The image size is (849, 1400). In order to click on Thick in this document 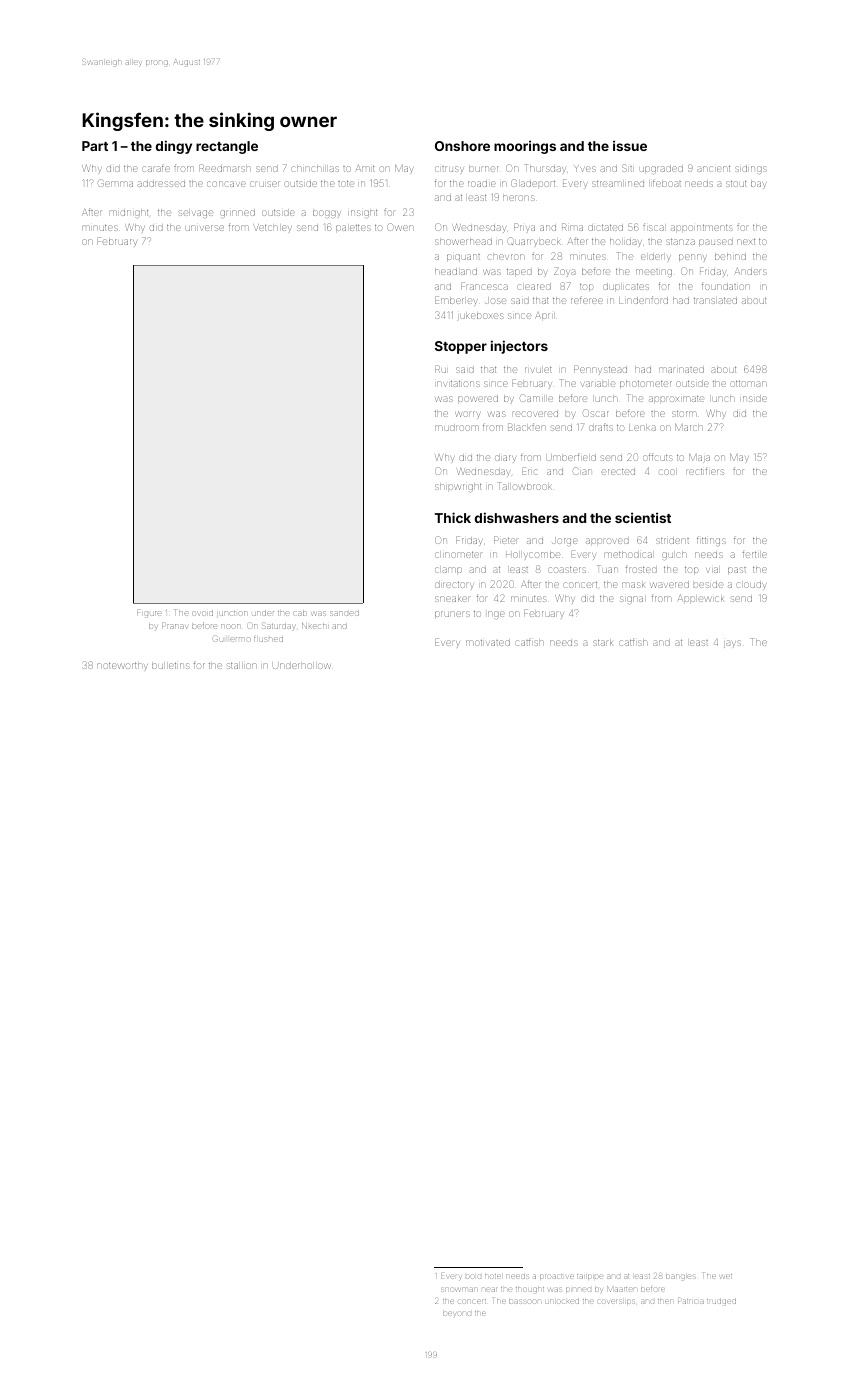, I will do `click(453, 517)`.
